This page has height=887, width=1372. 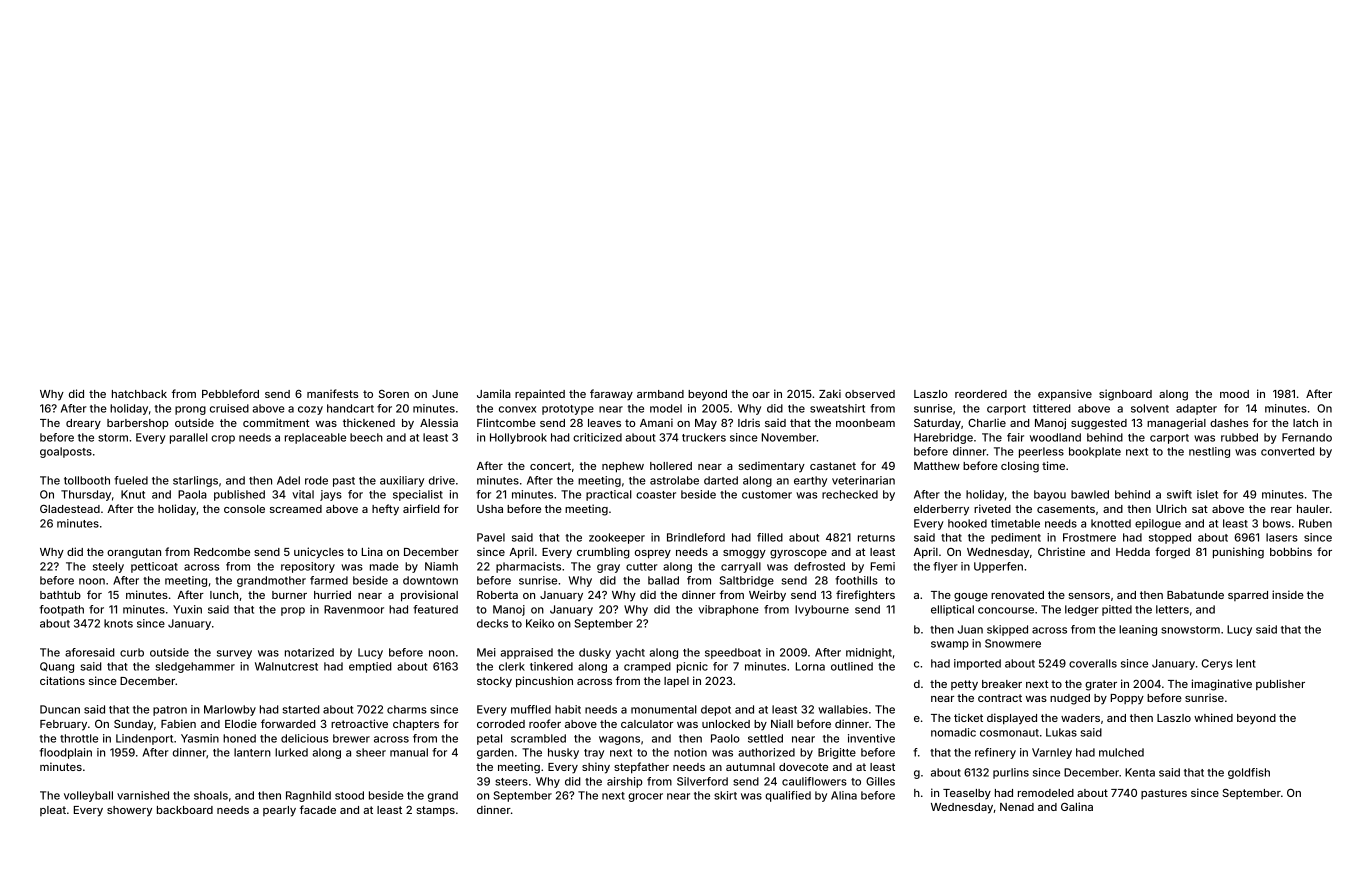 I want to click on Roberta, so click(x=497, y=595).
